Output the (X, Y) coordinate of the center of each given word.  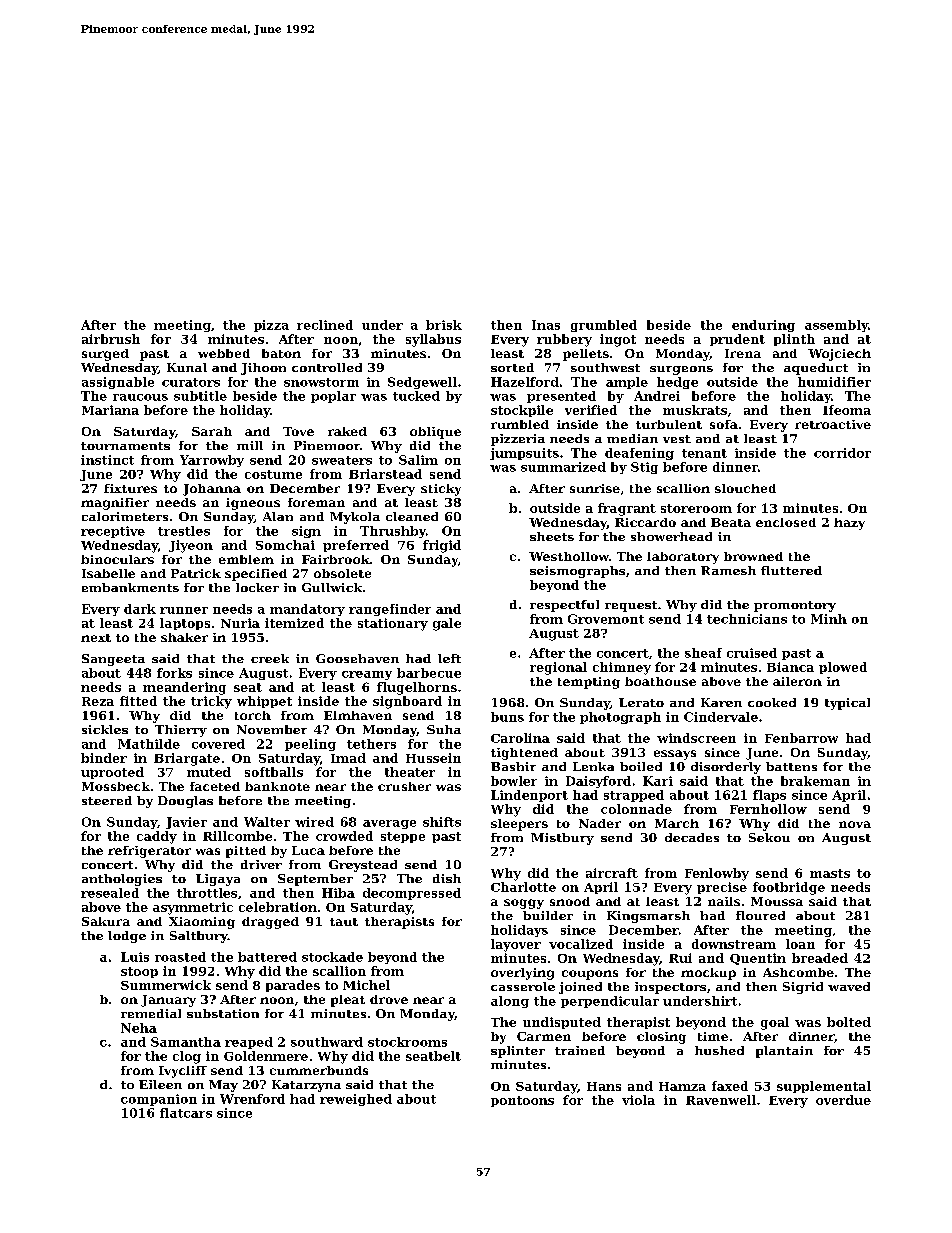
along (510, 1002)
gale (447, 624)
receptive (113, 532)
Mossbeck (116, 786)
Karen (721, 702)
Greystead (363, 866)
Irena (743, 353)
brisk (444, 325)
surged (105, 355)
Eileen (160, 1084)
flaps (769, 796)
